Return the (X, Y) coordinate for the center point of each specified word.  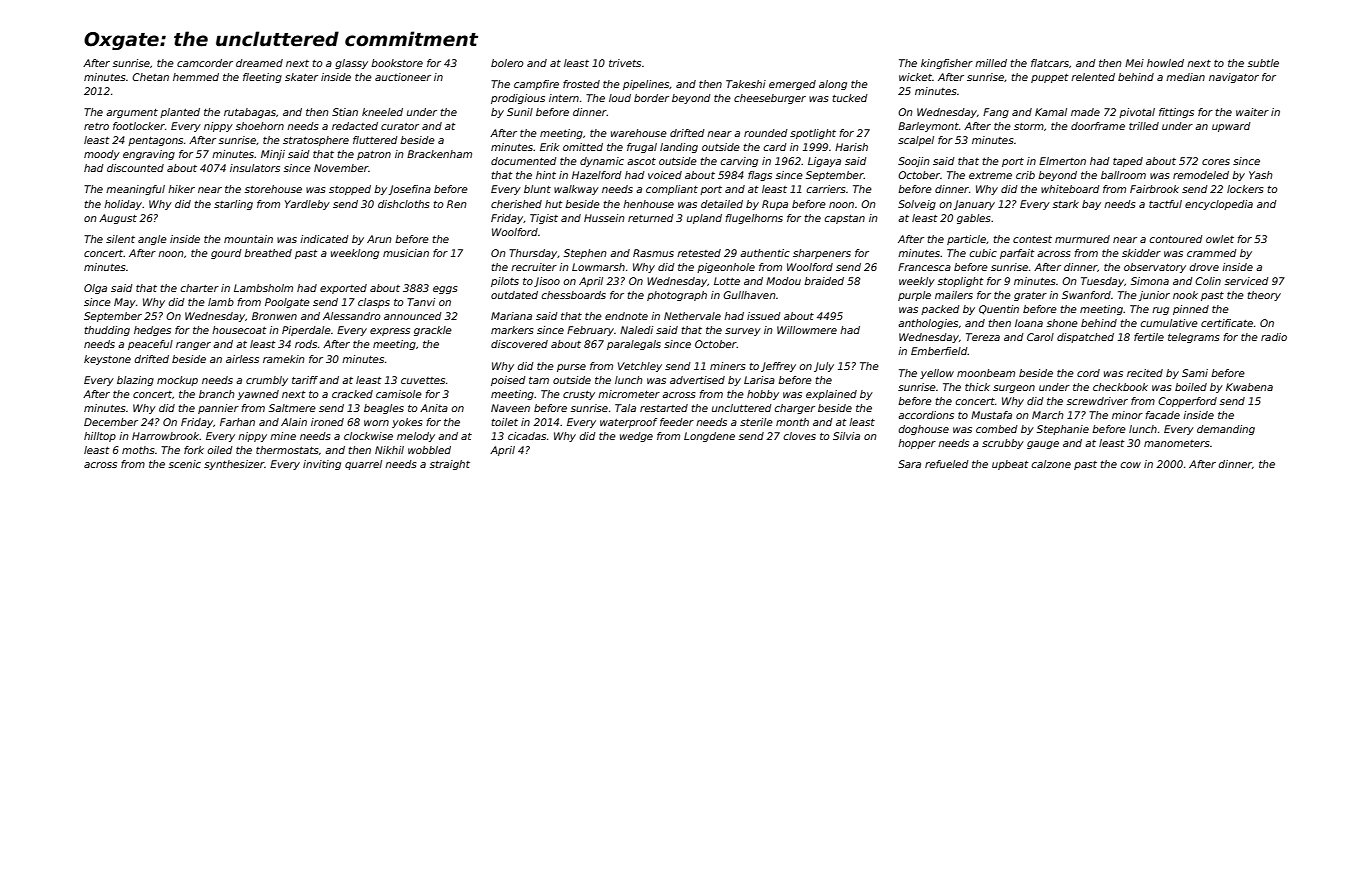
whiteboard (1070, 189)
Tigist (544, 219)
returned (651, 218)
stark (1066, 204)
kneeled (382, 112)
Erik (549, 147)
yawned (258, 395)
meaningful (135, 190)
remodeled (1201, 175)
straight (450, 465)
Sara (909, 464)
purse (571, 368)
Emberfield (939, 351)
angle (152, 240)
